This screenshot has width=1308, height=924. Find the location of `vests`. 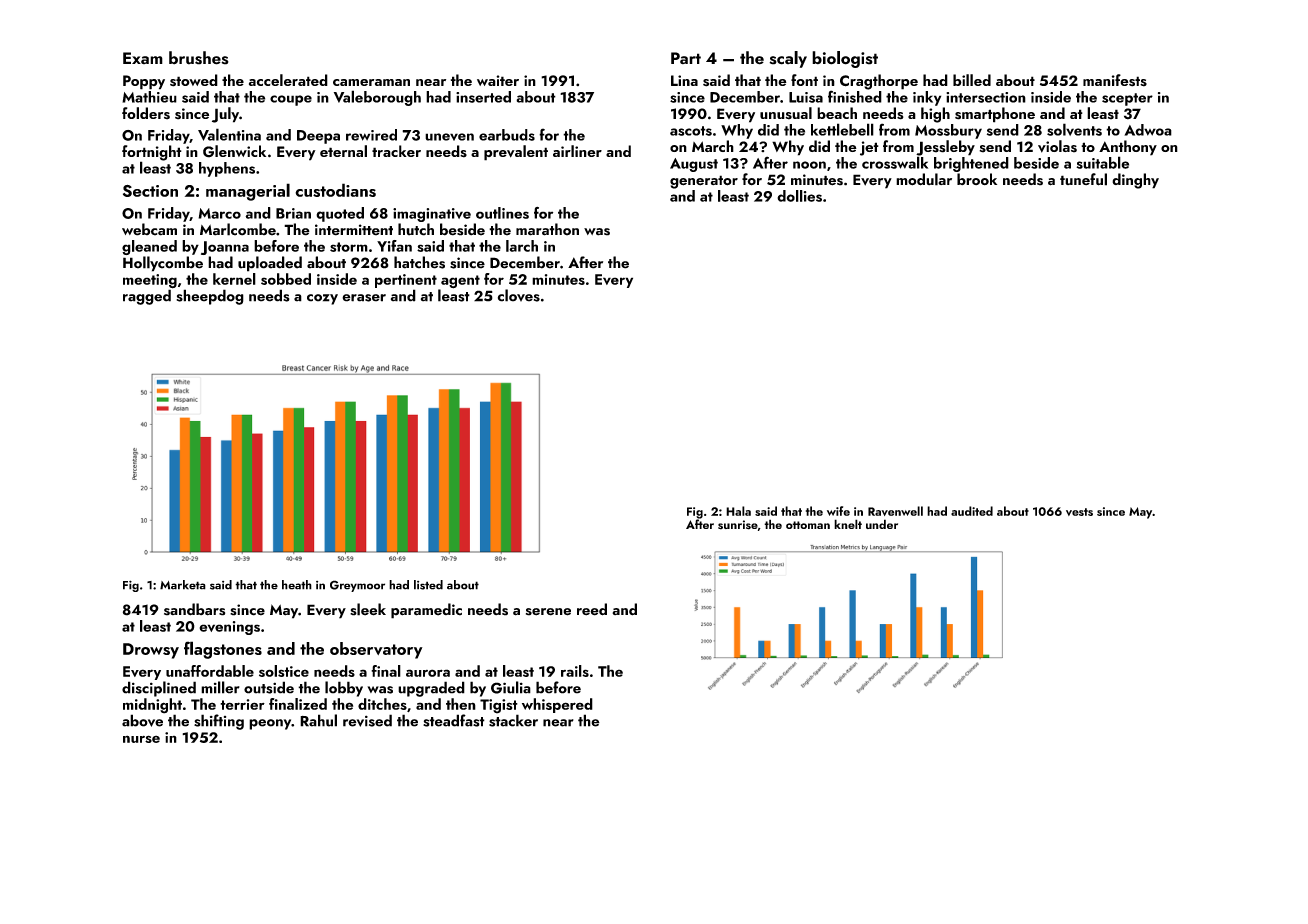

vests is located at coordinates (1079, 512).
